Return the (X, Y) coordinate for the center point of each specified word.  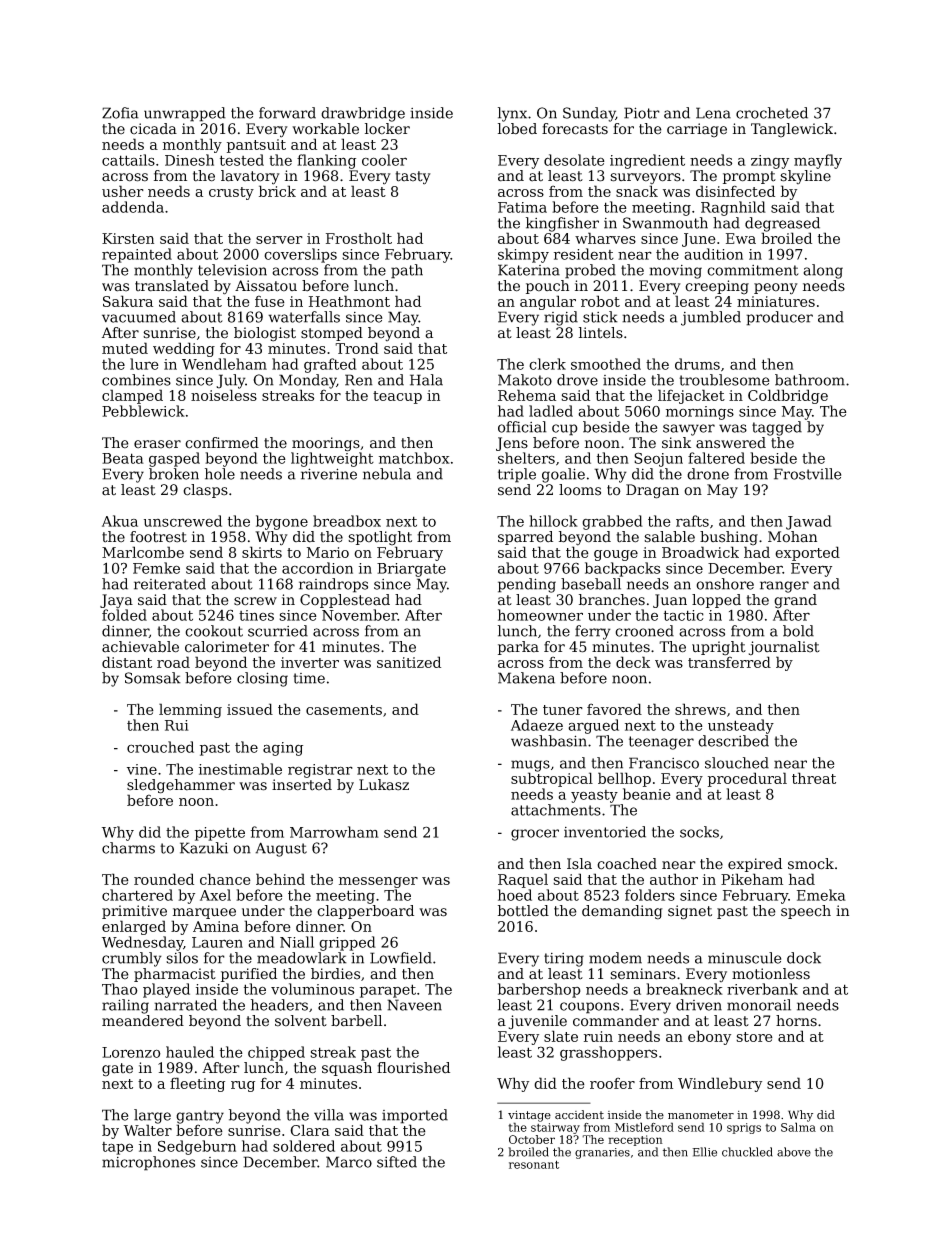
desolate (574, 160)
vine (142, 769)
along (823, 271)
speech (806, 912)
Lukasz (384, 785)
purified (249, 975)
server (279, 240)
